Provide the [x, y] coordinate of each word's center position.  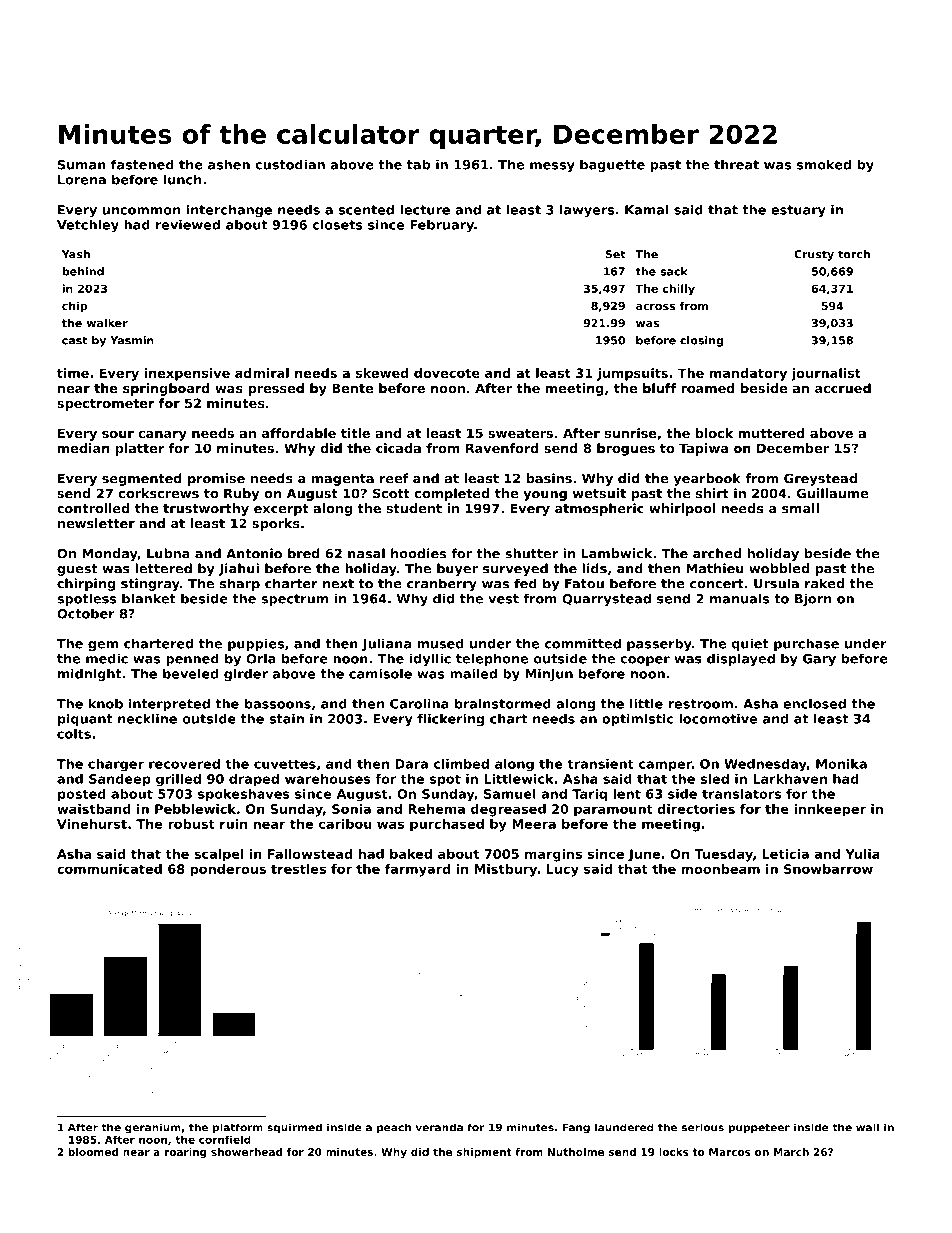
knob [106, 703]
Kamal [646, 209]
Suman [82, 165]
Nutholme [576, 1152]
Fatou [584, 584]
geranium [153, 1128]
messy [552, 167]
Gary [819, 660]
